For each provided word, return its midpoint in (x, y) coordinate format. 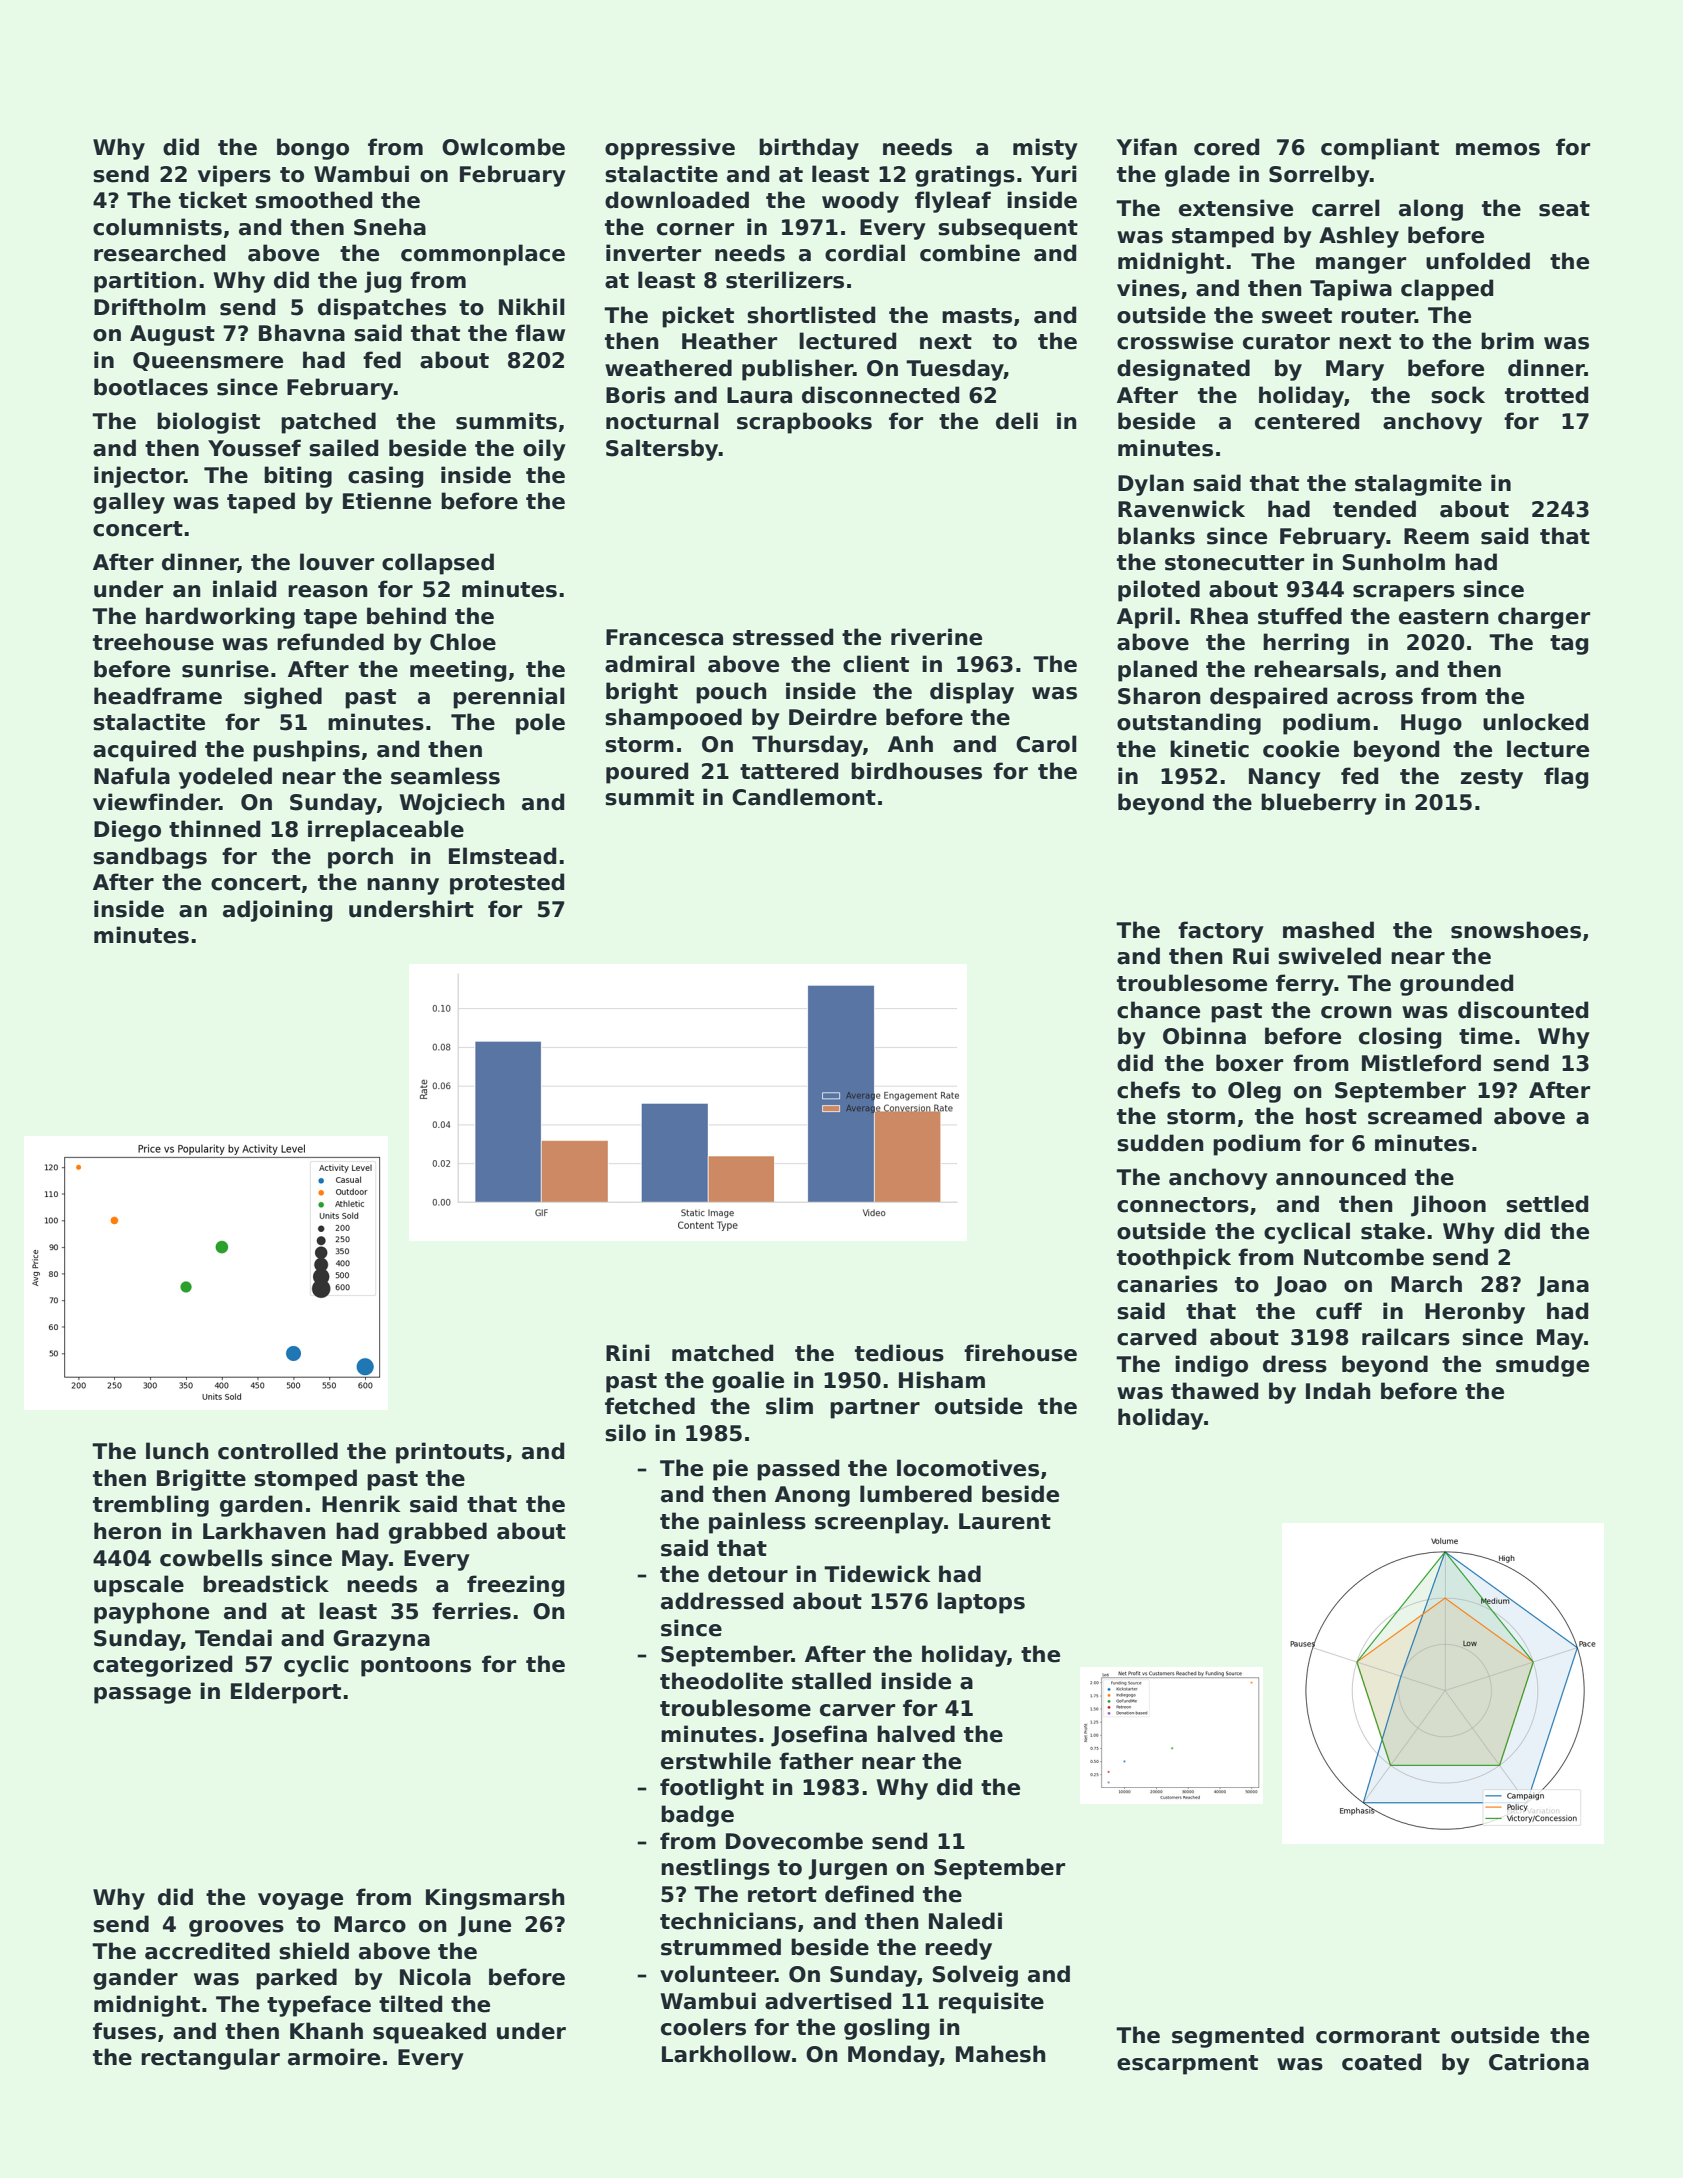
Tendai (233, 1638)
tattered (789, 771)
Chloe (463, 642)
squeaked (429, 2033)
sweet (1297, 316)
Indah (1338, 1391)
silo (625, 1433)
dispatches (382, 309)
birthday (809, 149)
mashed (1328, 930)
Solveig (975, 1976)
